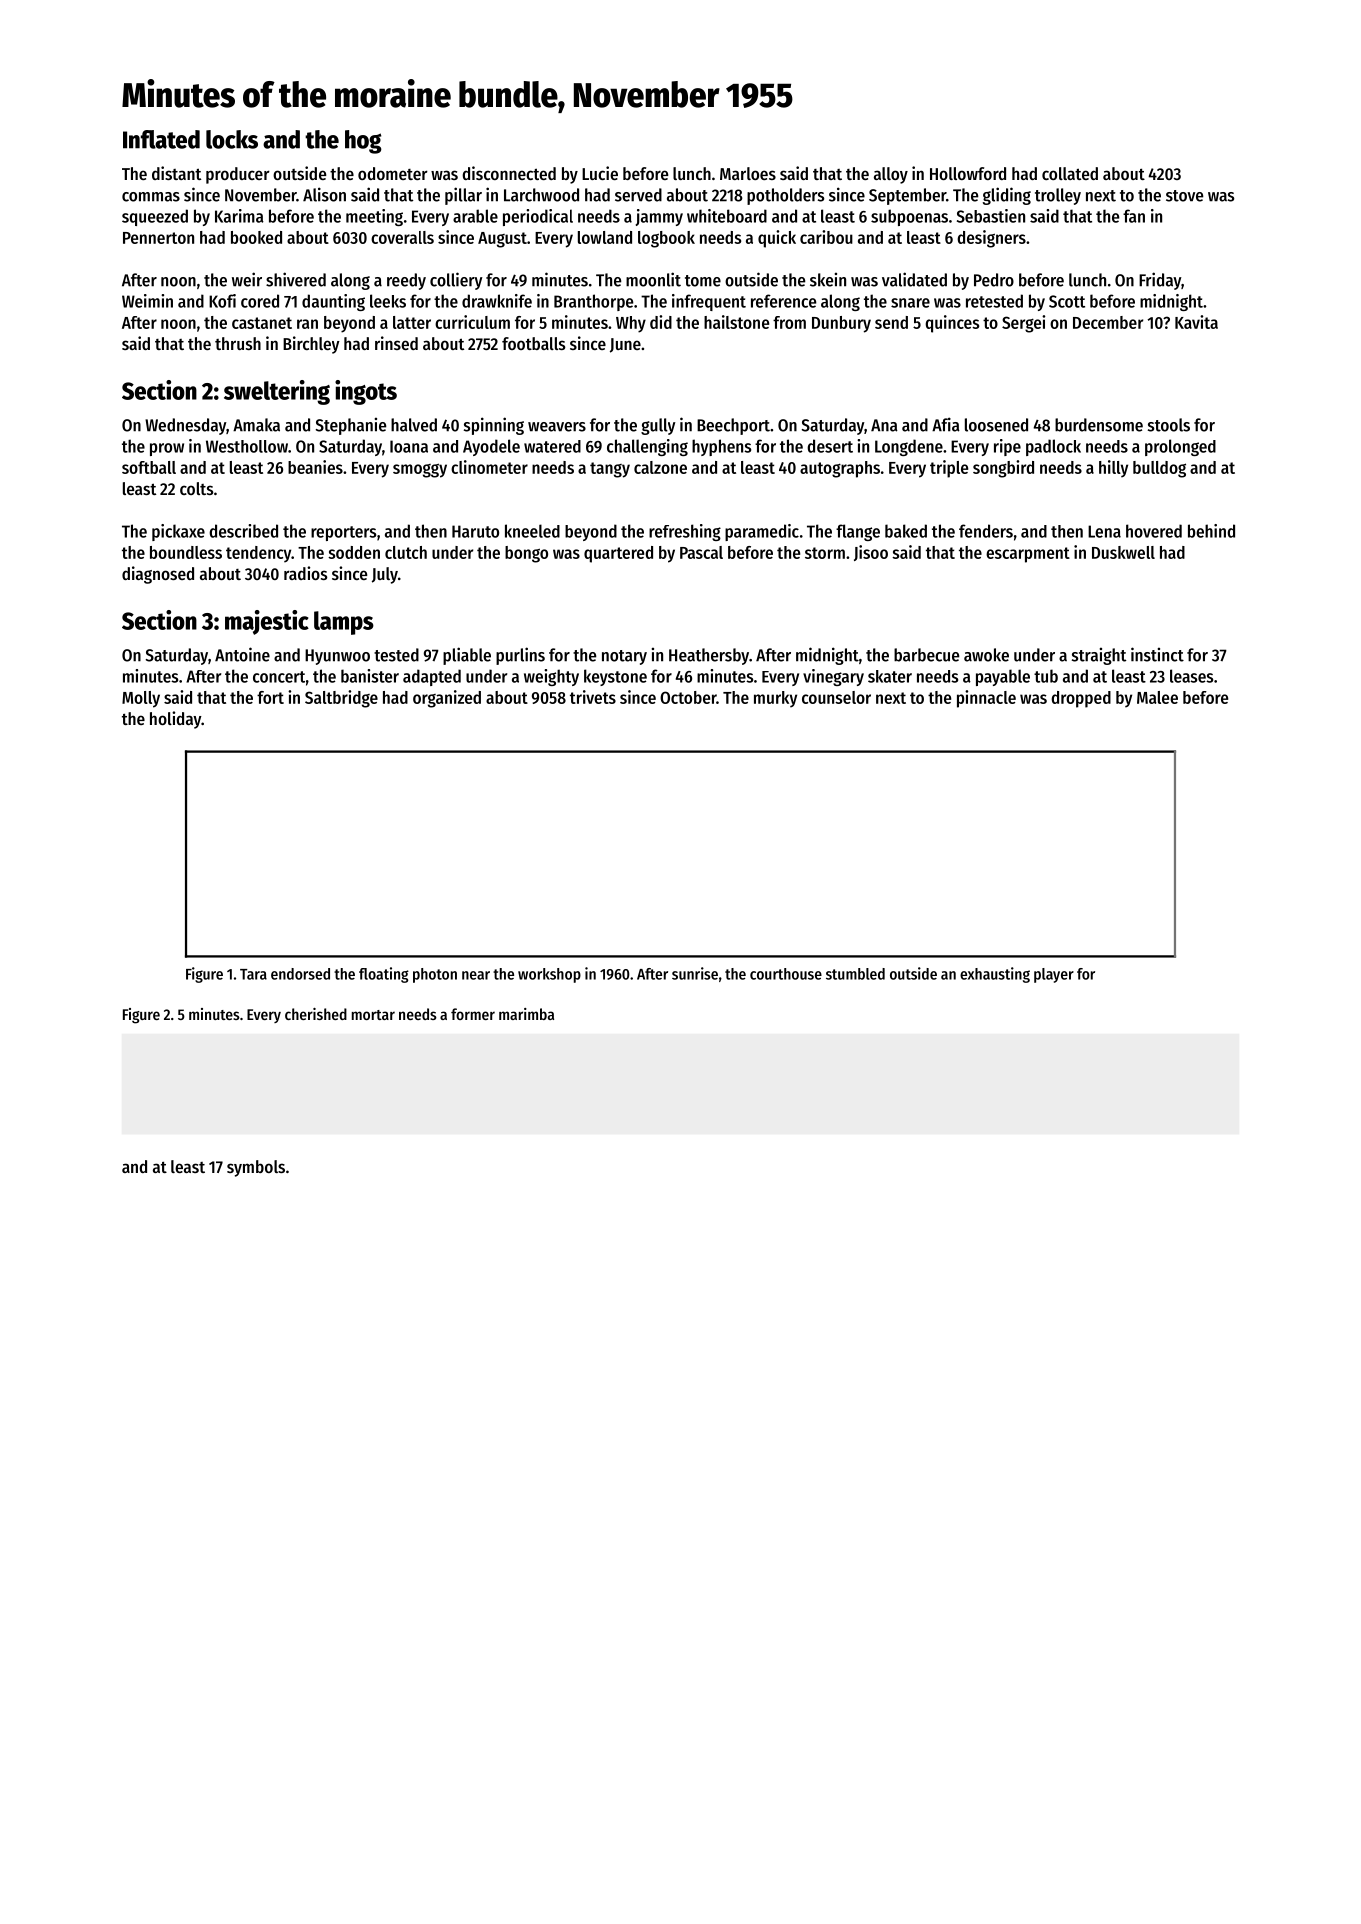  Describe the element at coordinates (222, 301) in the document. I see `Kofi` at that location.
